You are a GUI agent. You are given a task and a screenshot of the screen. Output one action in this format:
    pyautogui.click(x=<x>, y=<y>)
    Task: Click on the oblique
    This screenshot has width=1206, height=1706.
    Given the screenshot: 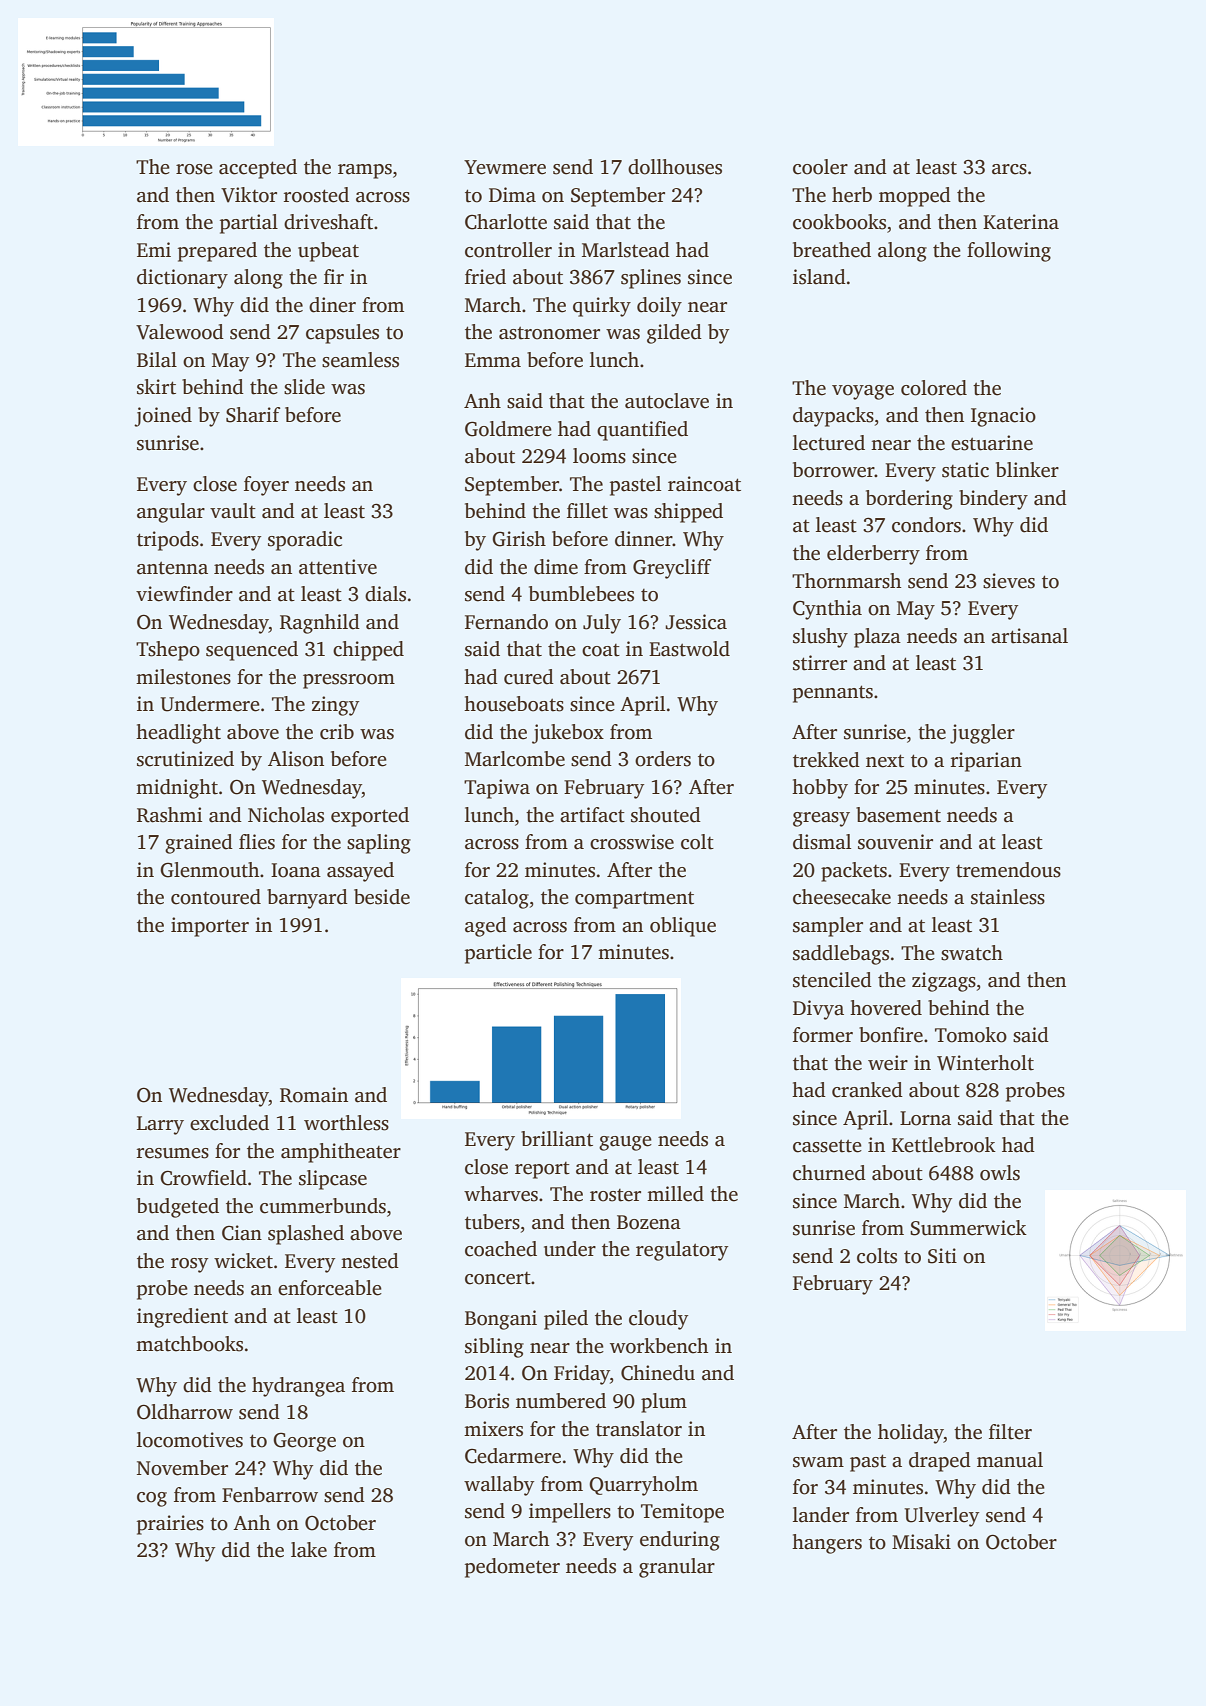 What is the action you would take?
    pyautogui.click(x=683, y=927)
